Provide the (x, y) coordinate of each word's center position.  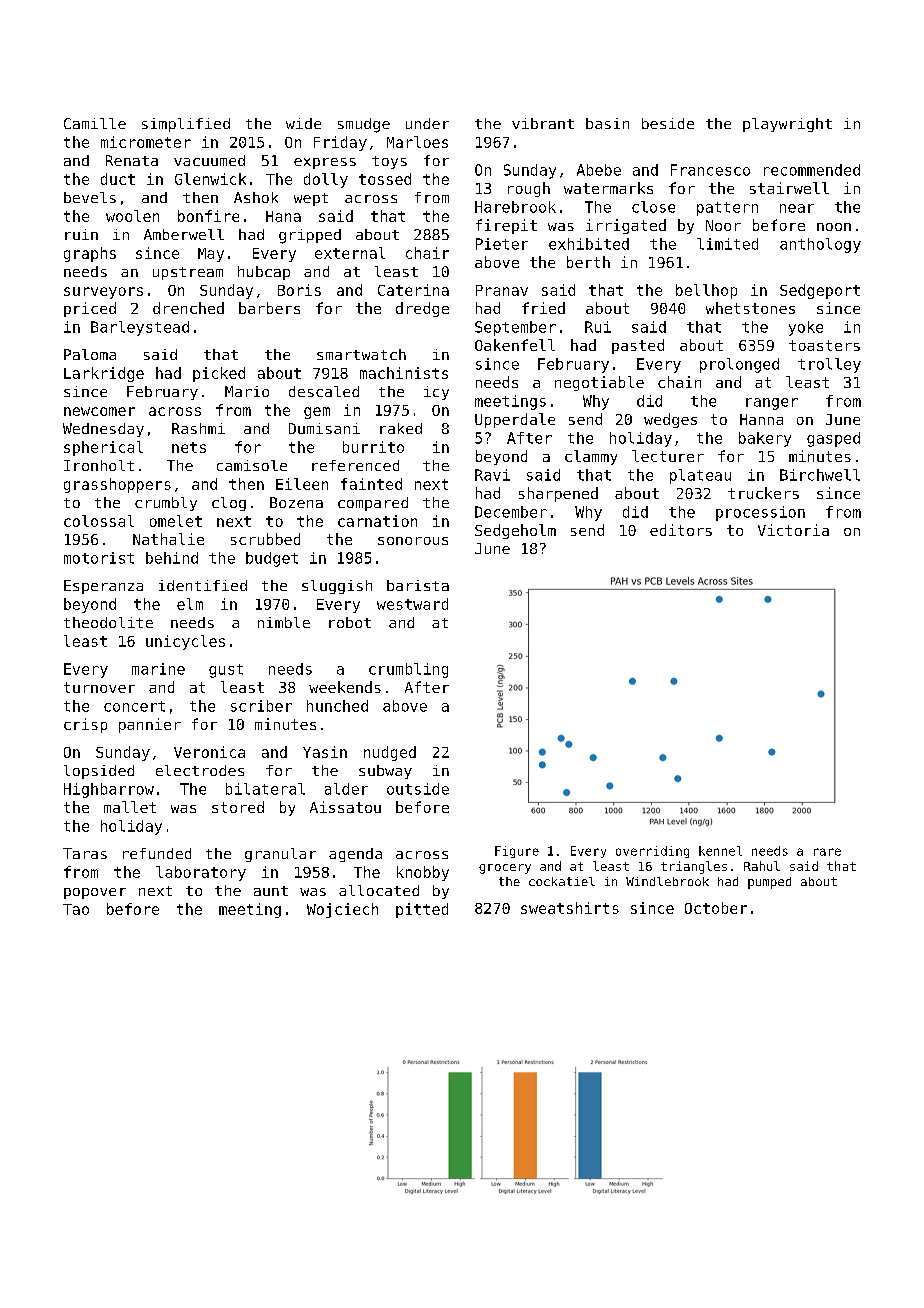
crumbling (408, 670)
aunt (271, 891)
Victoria (793, 530)
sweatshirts (570, 908)
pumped (769, 883)
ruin (81, 234)
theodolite (108, 622)
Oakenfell (515, 345)
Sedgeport (820, 291)
